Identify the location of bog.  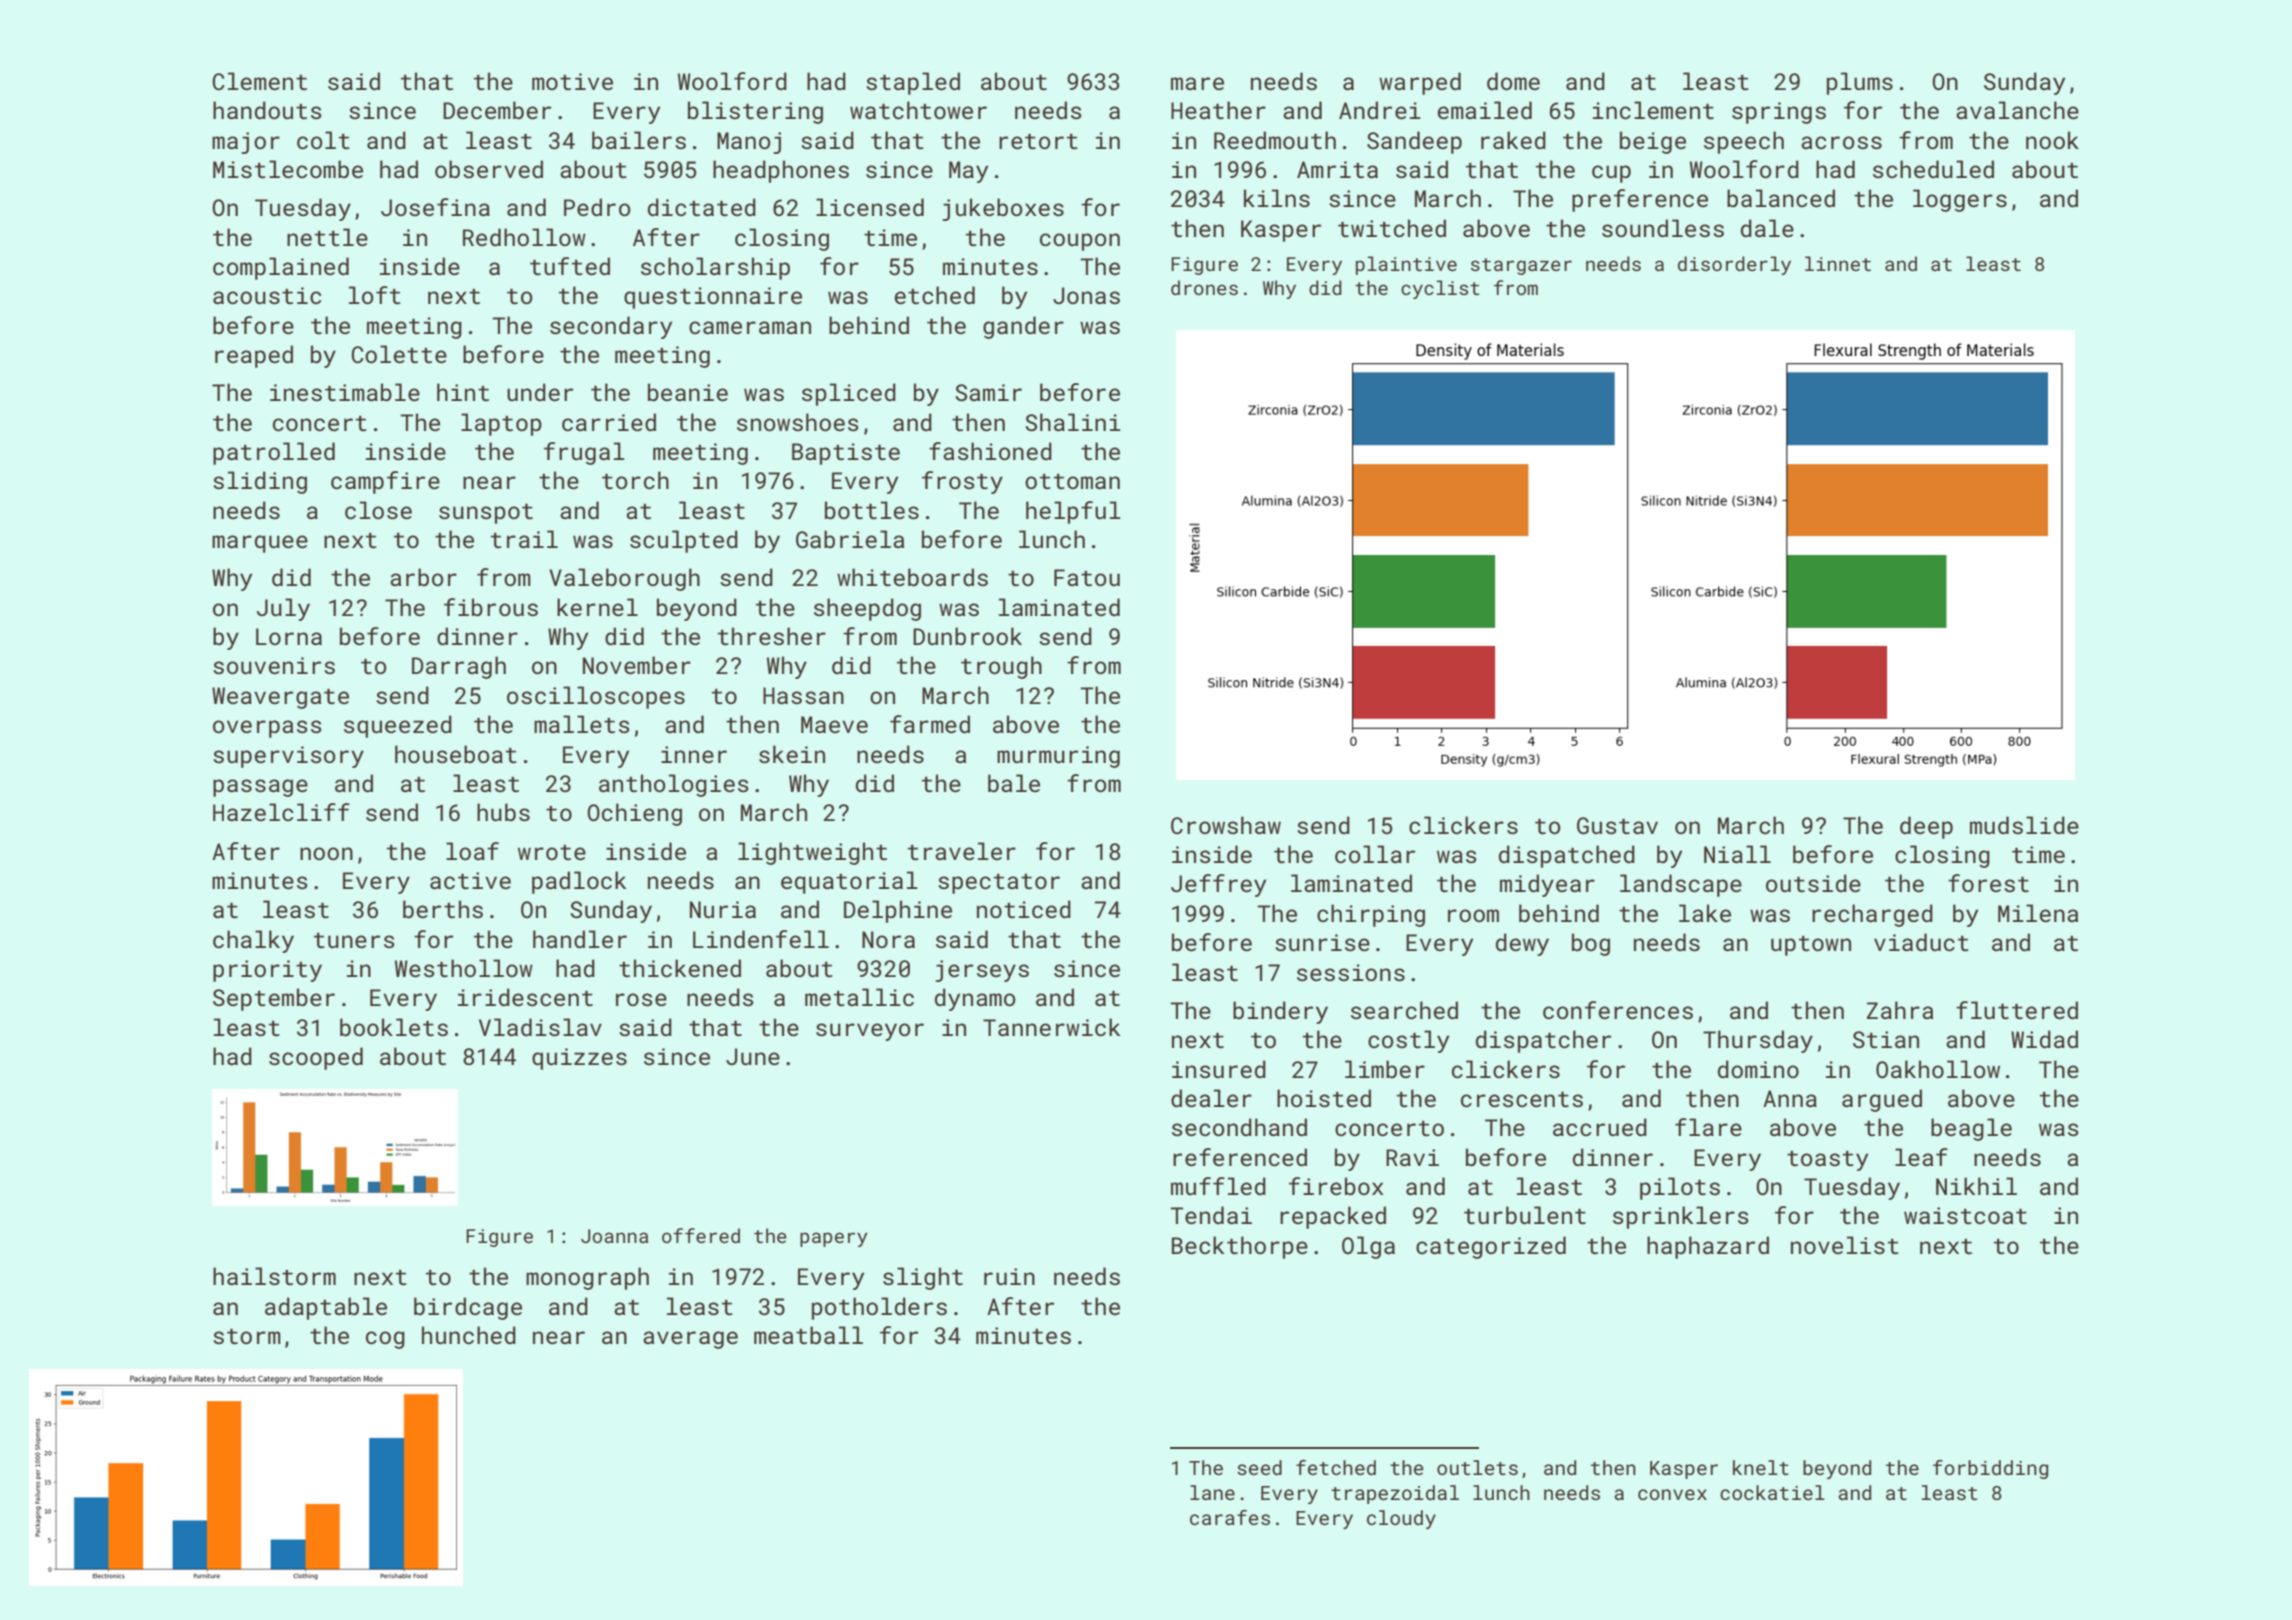
(1591, 944).
